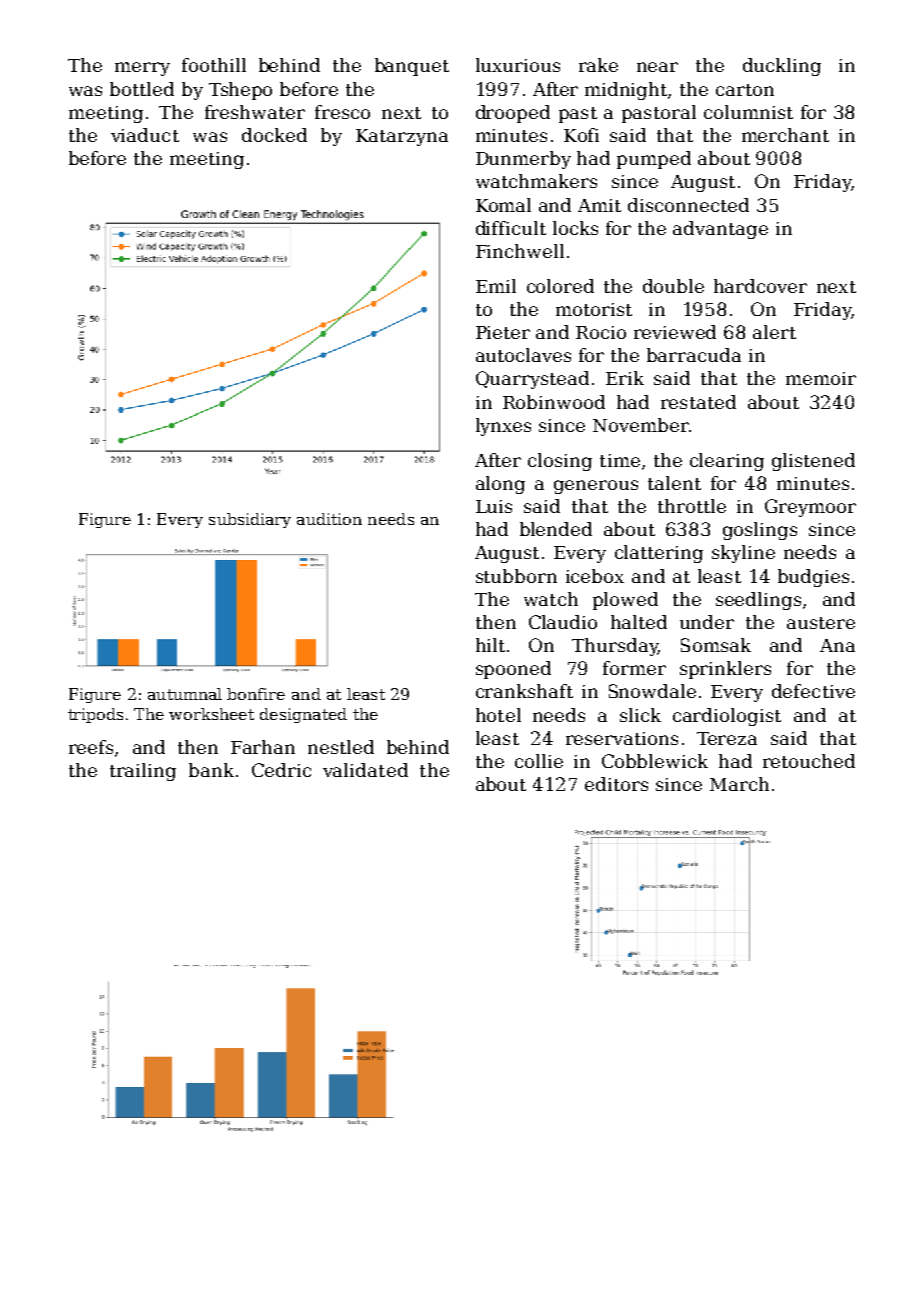 This page has height=1308, width=924. I want to click on hilt, so click(490, 645).
